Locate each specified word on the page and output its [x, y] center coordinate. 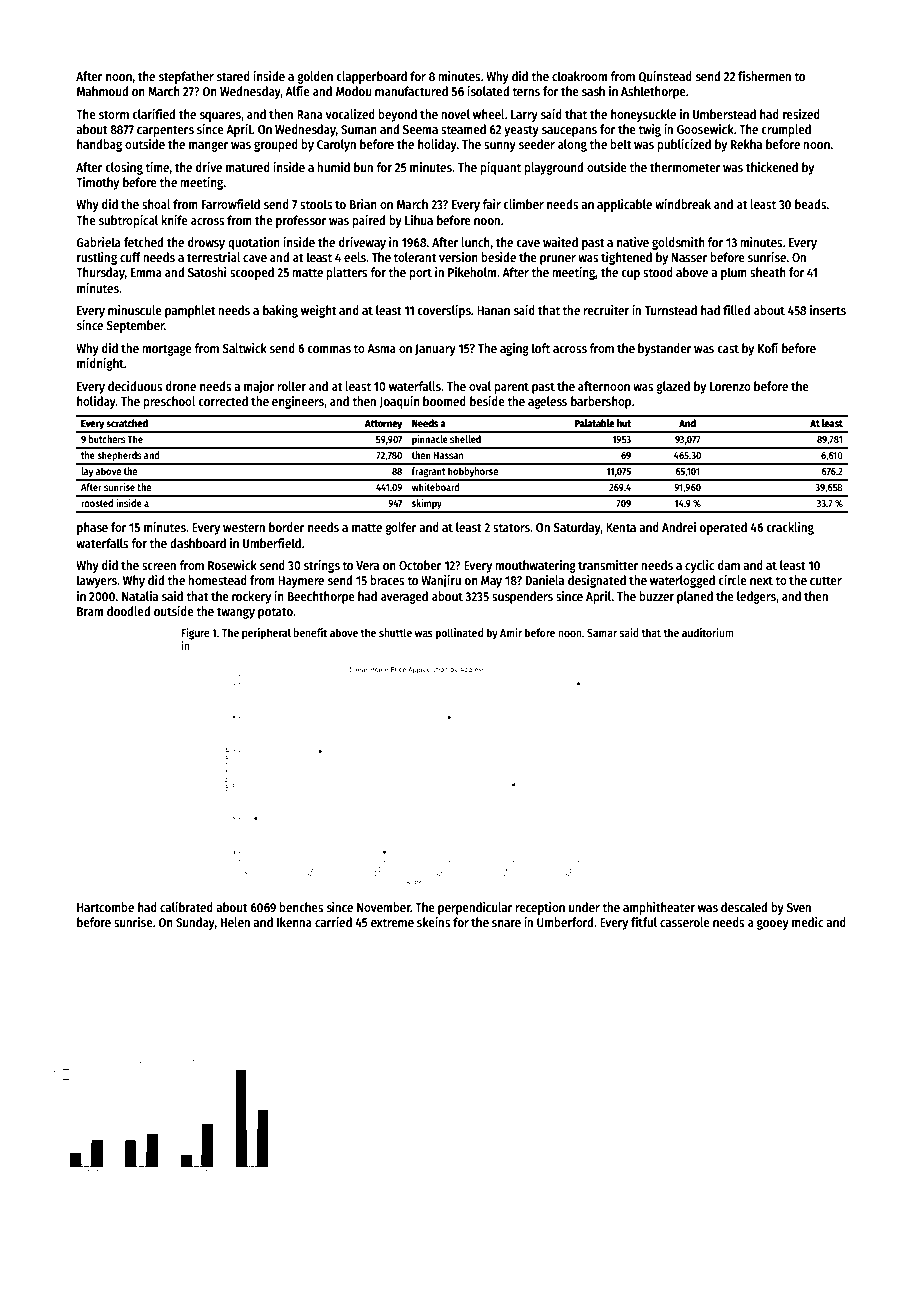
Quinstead [665, 77]
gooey [773, 924]
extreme [392, 922]
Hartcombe [105, 907]
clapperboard [371, 77]
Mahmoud [102, 91]
